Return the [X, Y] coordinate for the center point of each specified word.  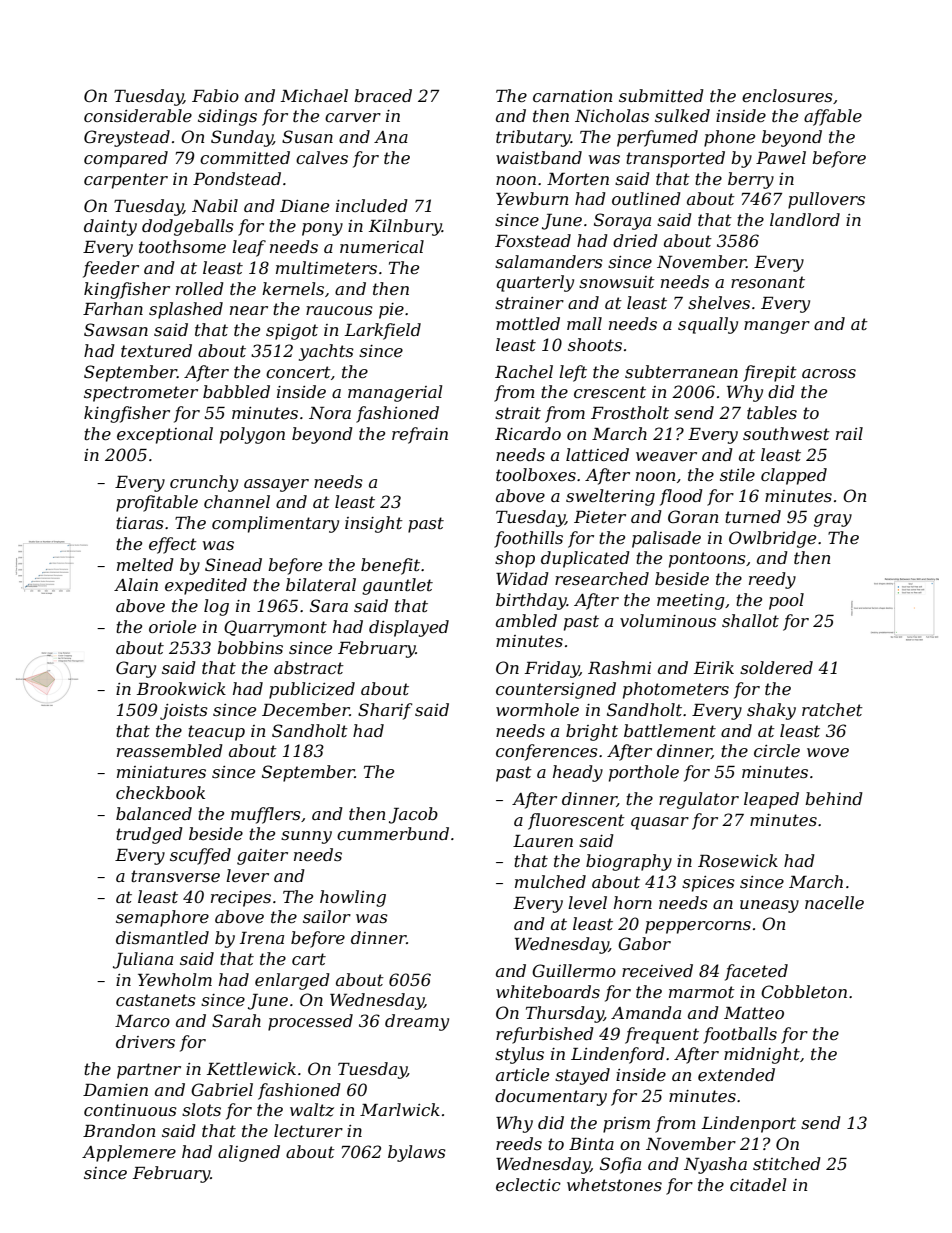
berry [751, 180]
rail [849, 433]
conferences [547, 752]
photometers [676, 690]
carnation [572, 96]
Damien [115, 1090]
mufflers [266, 815]
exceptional [165, 435]
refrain [420, 435]
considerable [138, 115]
